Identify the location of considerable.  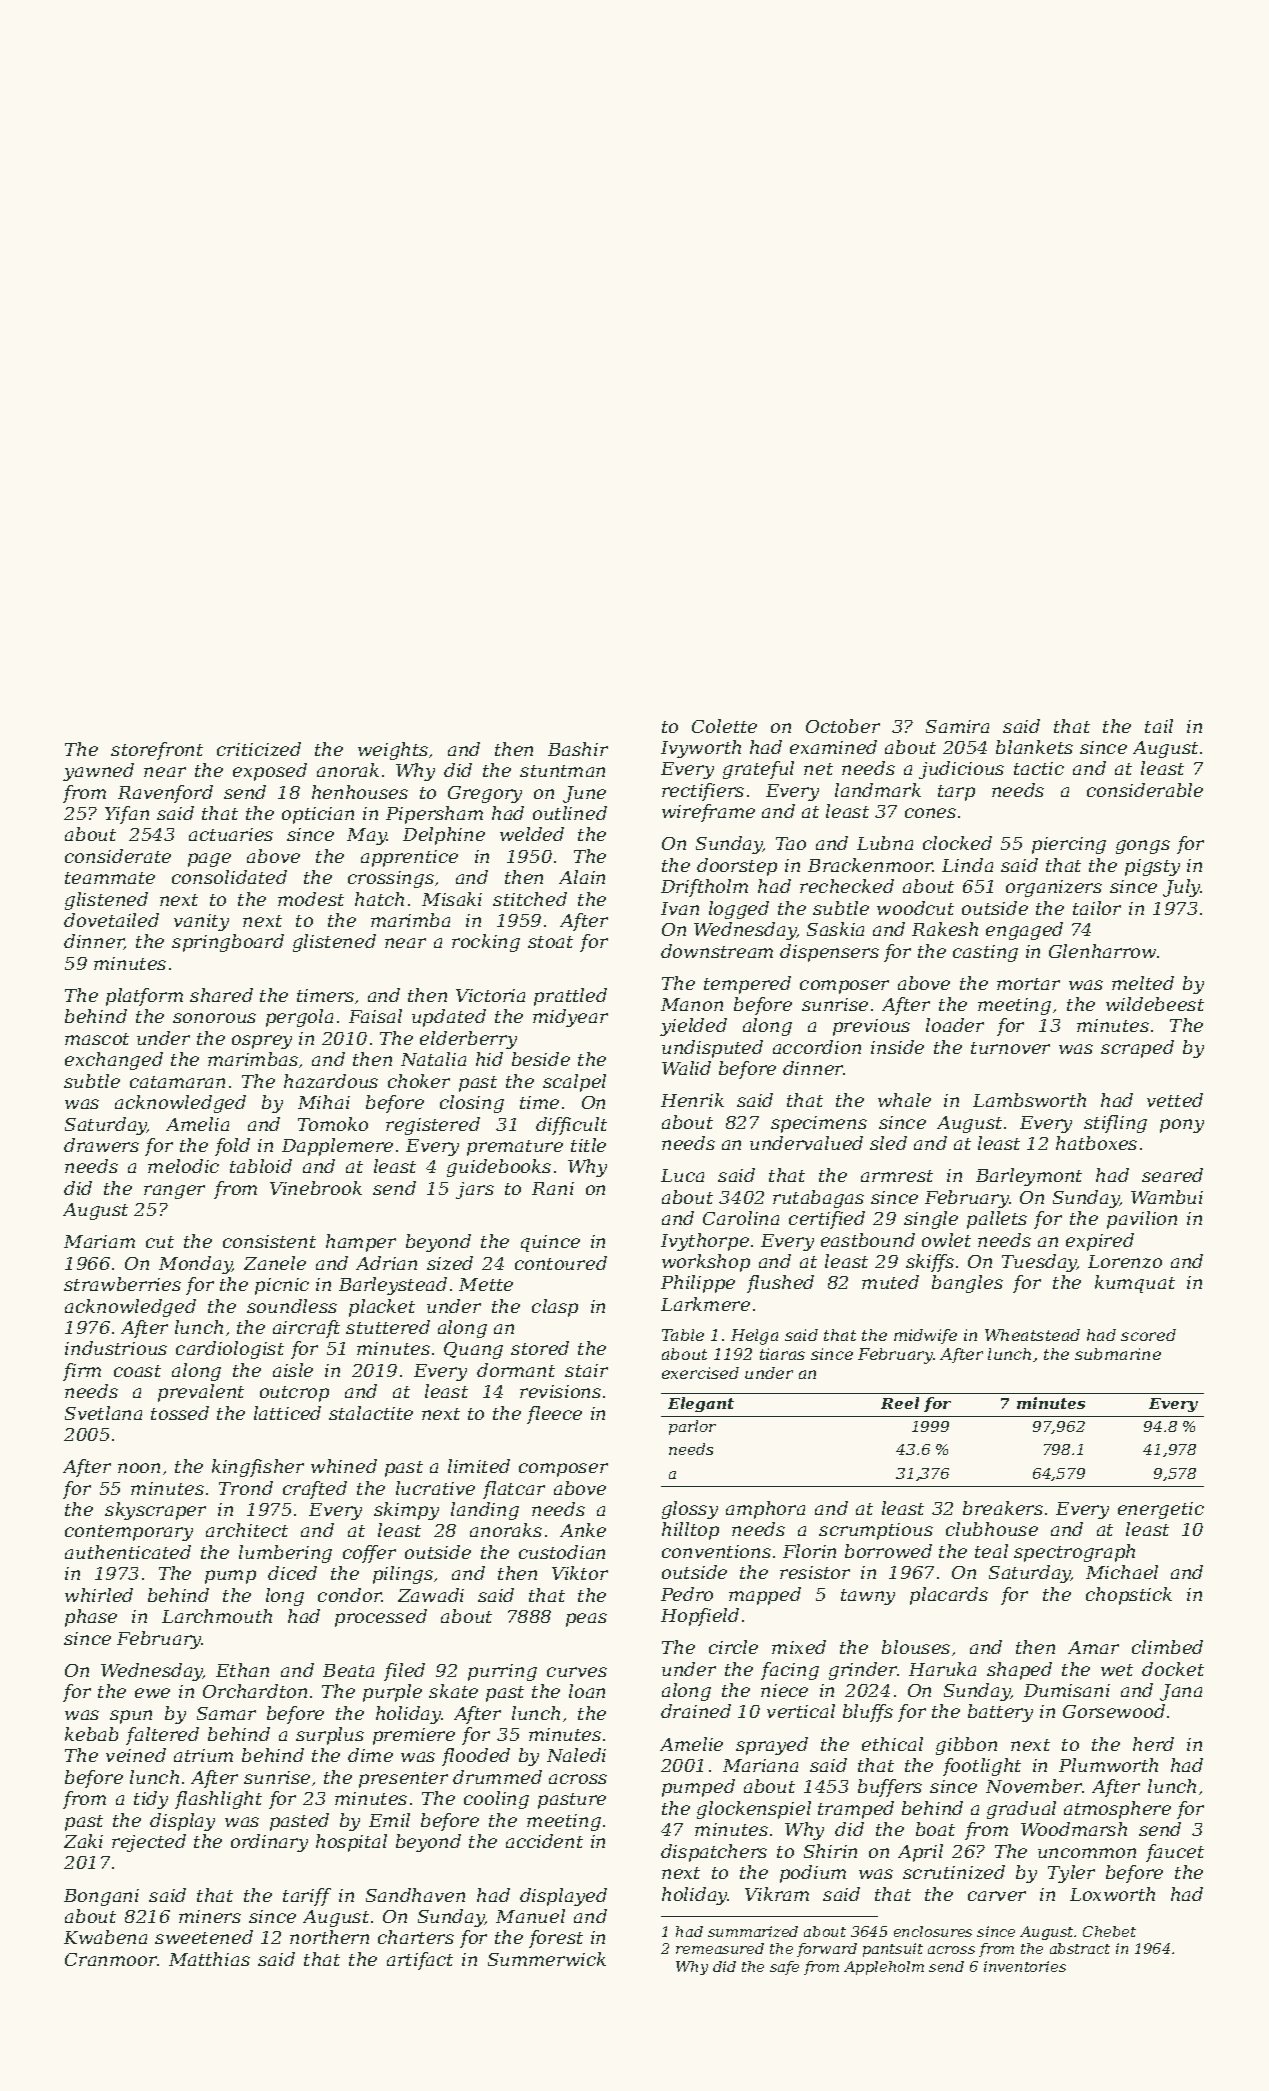
(1145, 790).
